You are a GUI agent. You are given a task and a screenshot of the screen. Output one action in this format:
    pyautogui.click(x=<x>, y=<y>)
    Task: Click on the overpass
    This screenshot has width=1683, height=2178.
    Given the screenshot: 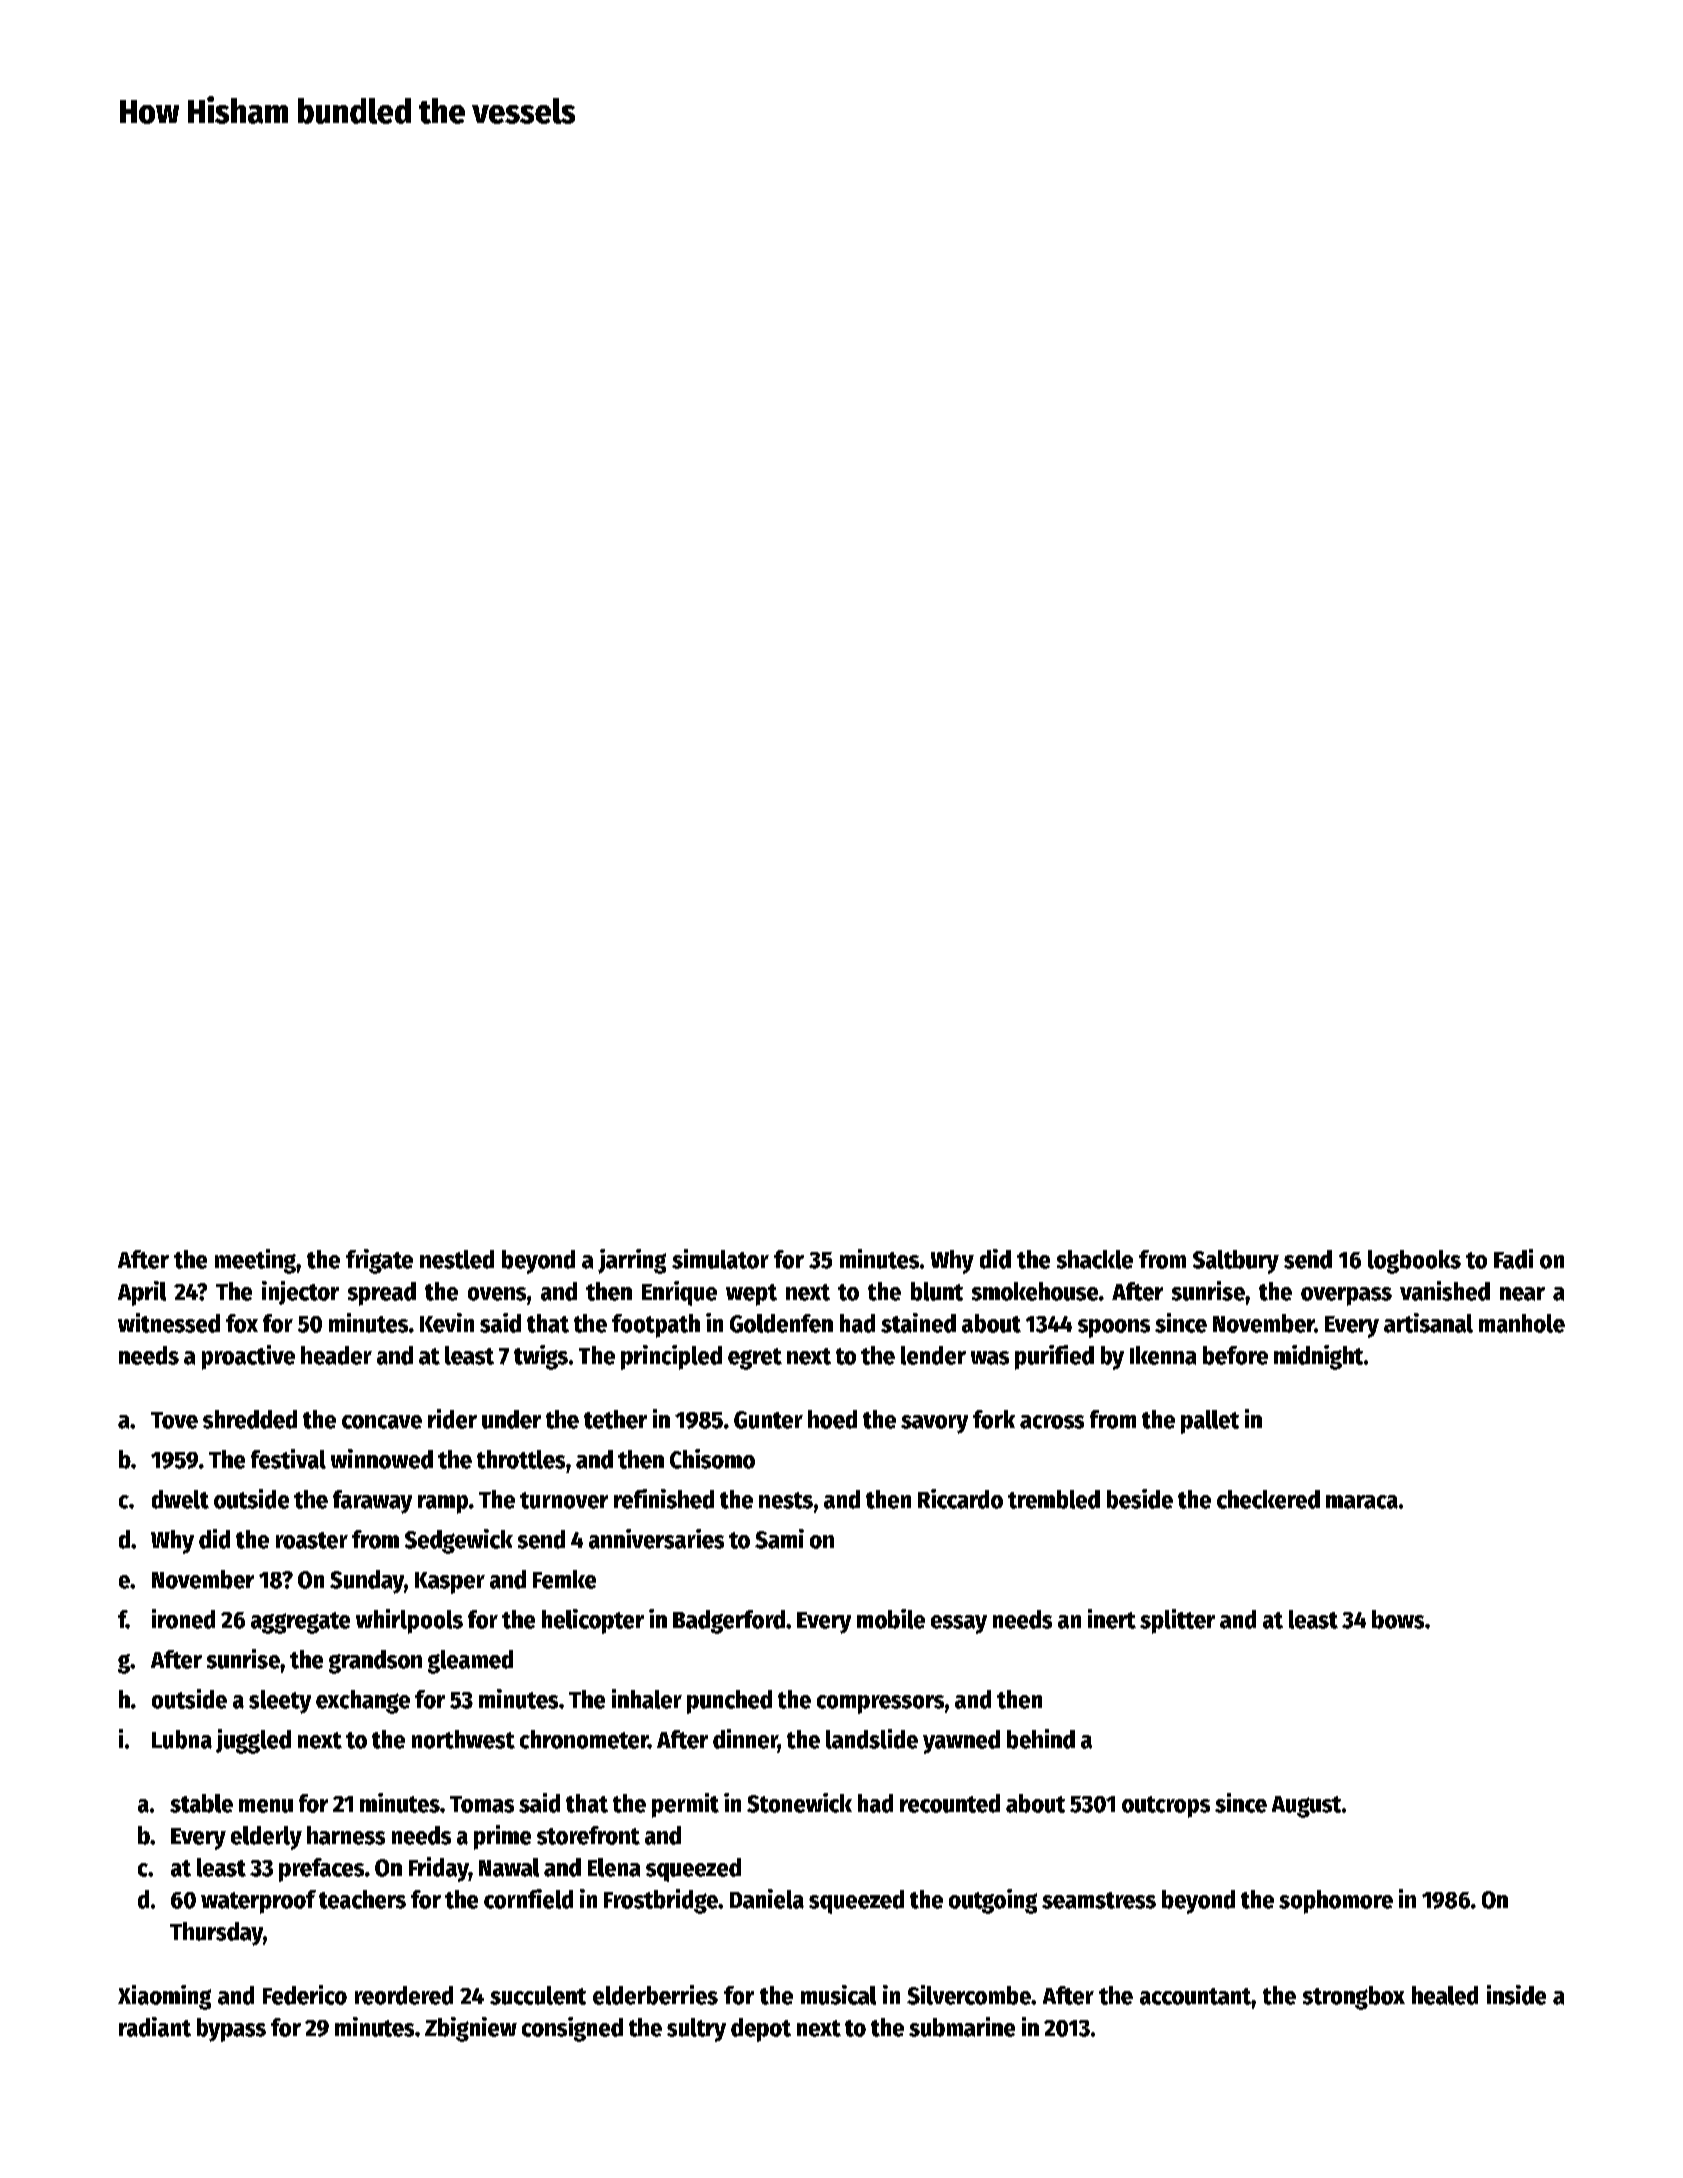 What is the action you would take?
    pyautogui.click(x=1346, y=1296)
